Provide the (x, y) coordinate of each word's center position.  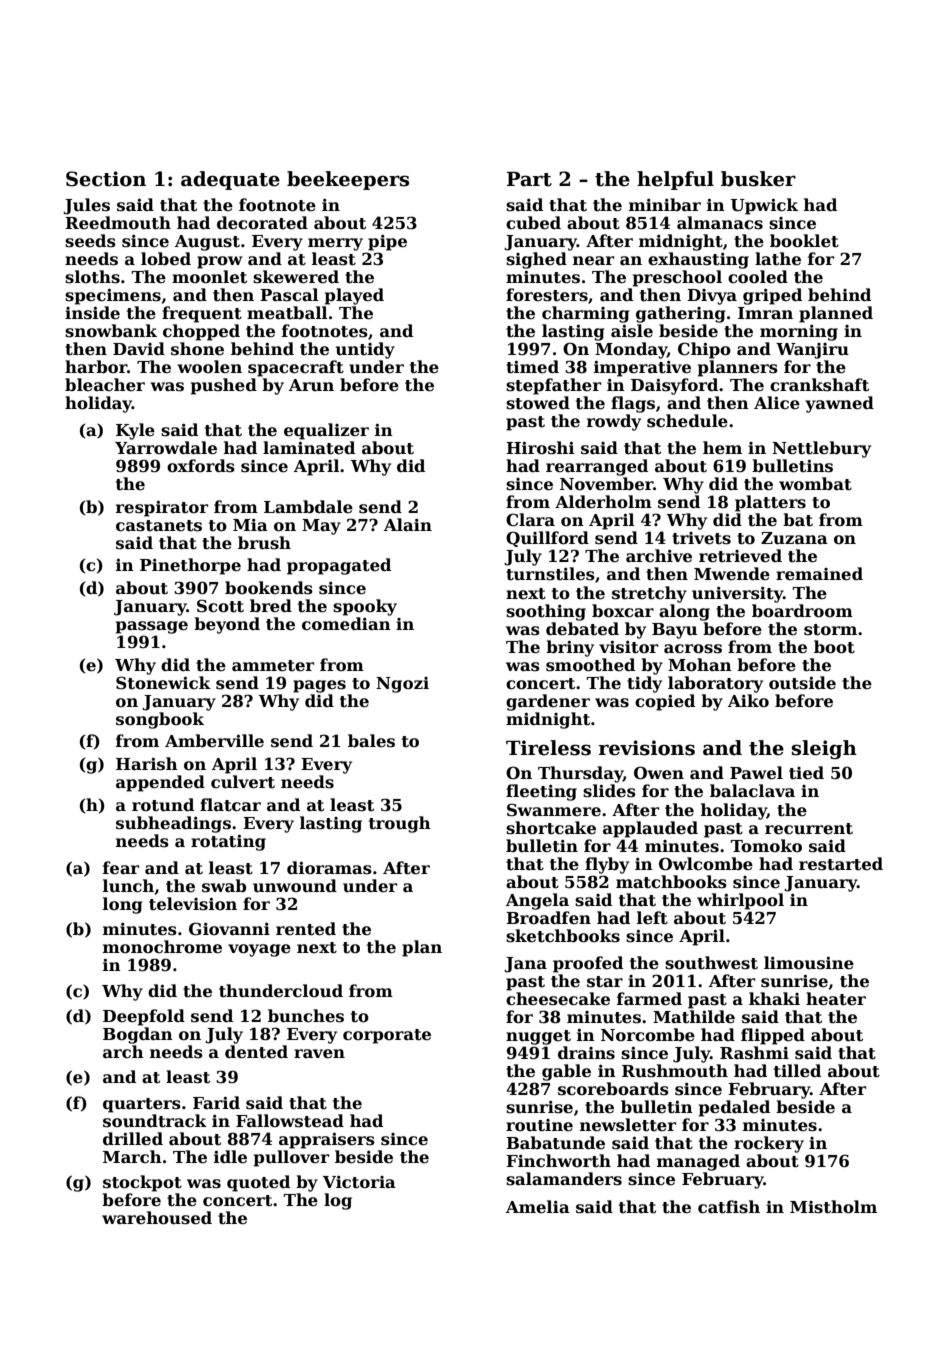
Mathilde (694, 1017)
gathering (681, 314)
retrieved (740, 556)
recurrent (809, 829)
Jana (525, 965)
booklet (804, 241)
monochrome (162, 947)
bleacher (105, 384)
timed (532, 367)
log (338, 1201)
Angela (537, 901)
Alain (408, 524)
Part (529, 179)
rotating (228, 843)
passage (152, 627)
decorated (262, 223)
